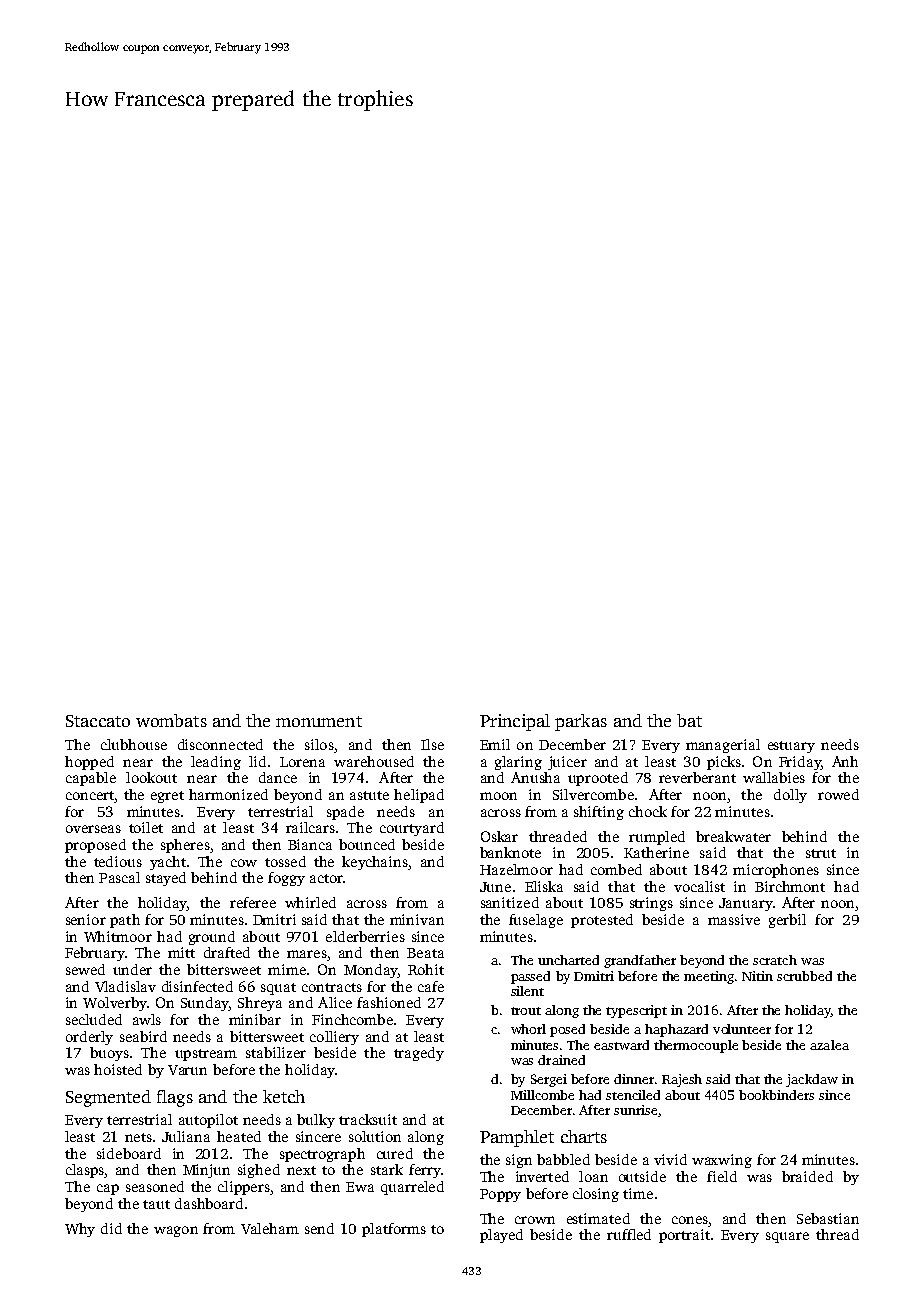  I want to click on drained, so click(561, 1060).
